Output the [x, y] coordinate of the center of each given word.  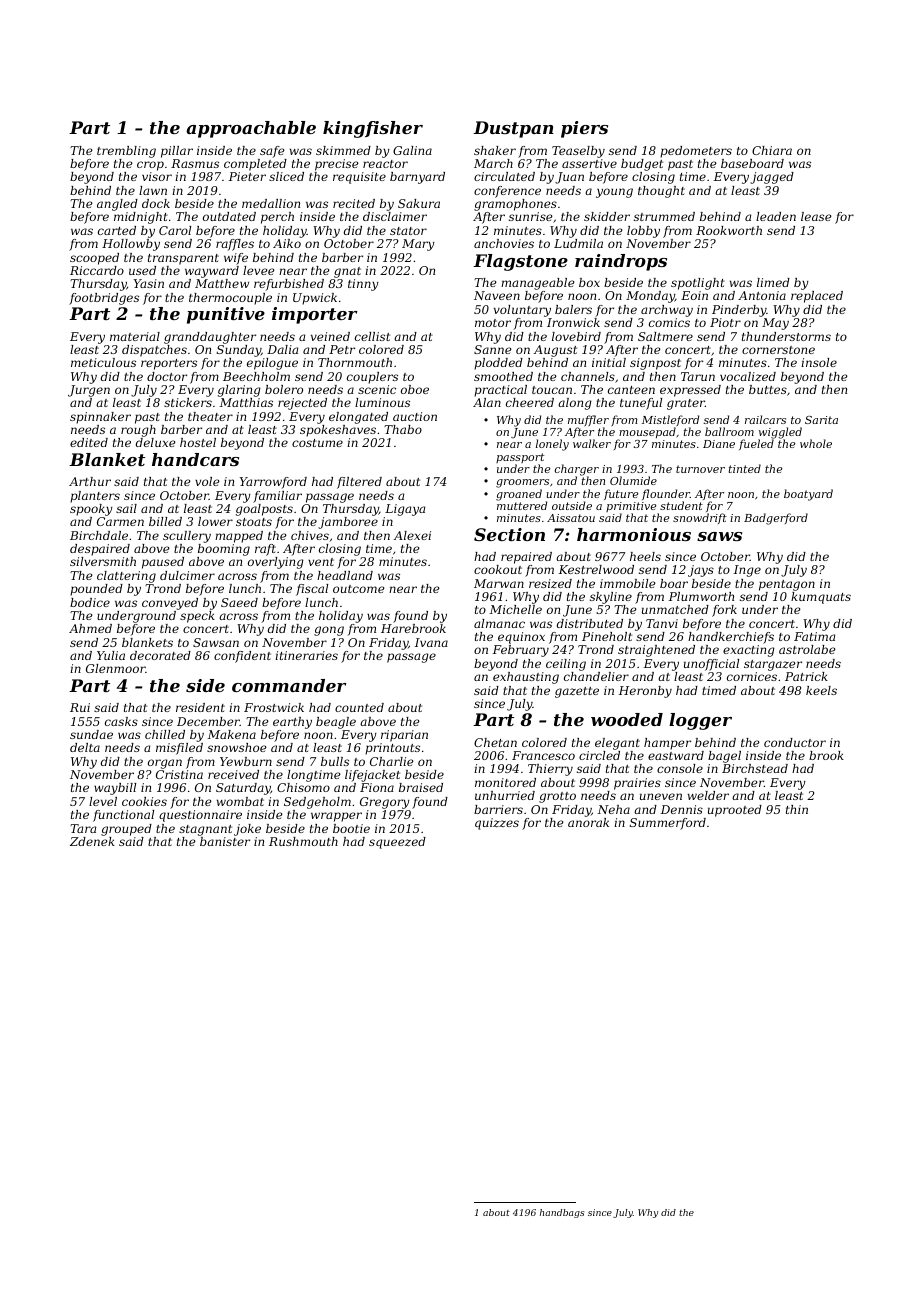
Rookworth [729, 230]
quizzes [497, 824]
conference [507, 192]
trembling [126, 152]
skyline [611, 598]
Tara [83, 828]
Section [509, 534]
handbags [562, 1213]
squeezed [397, 843]
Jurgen [89, 391]
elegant [617, 744]
